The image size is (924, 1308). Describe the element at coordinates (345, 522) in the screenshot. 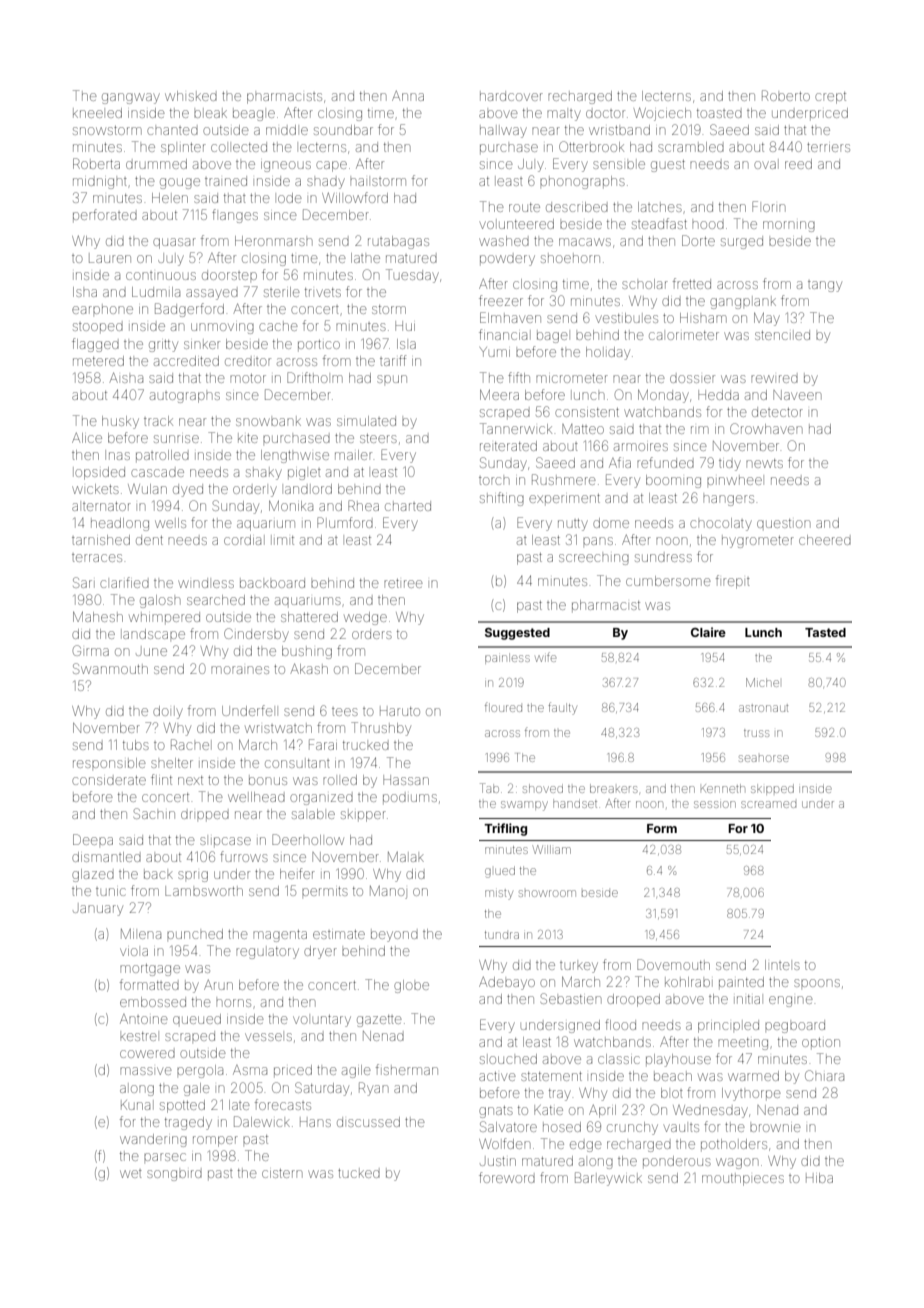

I see `Plumford` at that location.
